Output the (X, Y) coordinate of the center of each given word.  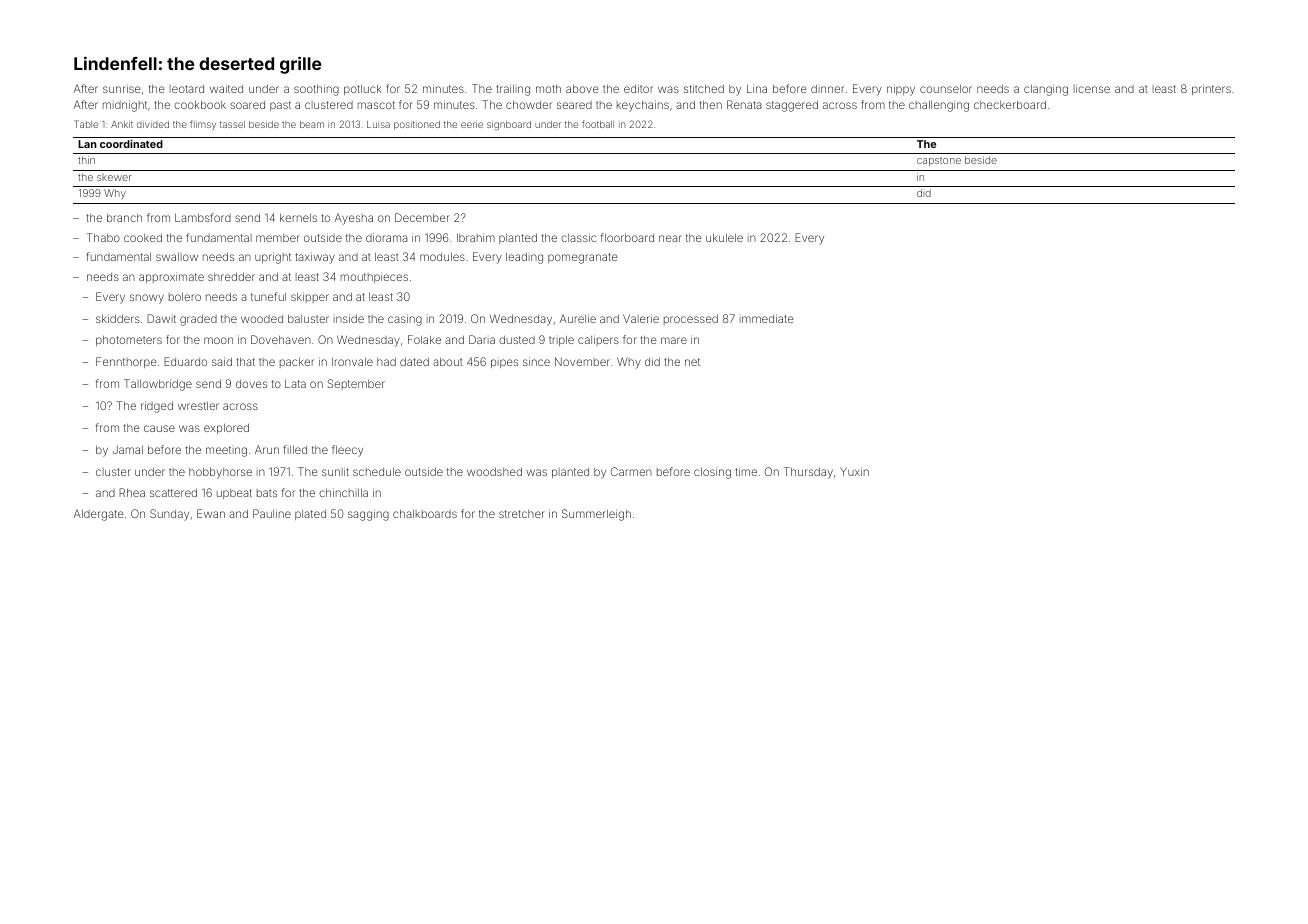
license (1092, 89)
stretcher (522, 514)
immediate (767, 318)
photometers (129, 341)
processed (691, 320)
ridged (157, 407)
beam (312, 124)
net (692, 362)
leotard (187, 89)
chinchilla (343, 492)
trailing (513, 90)
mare (674, 340)
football (598, 124)
